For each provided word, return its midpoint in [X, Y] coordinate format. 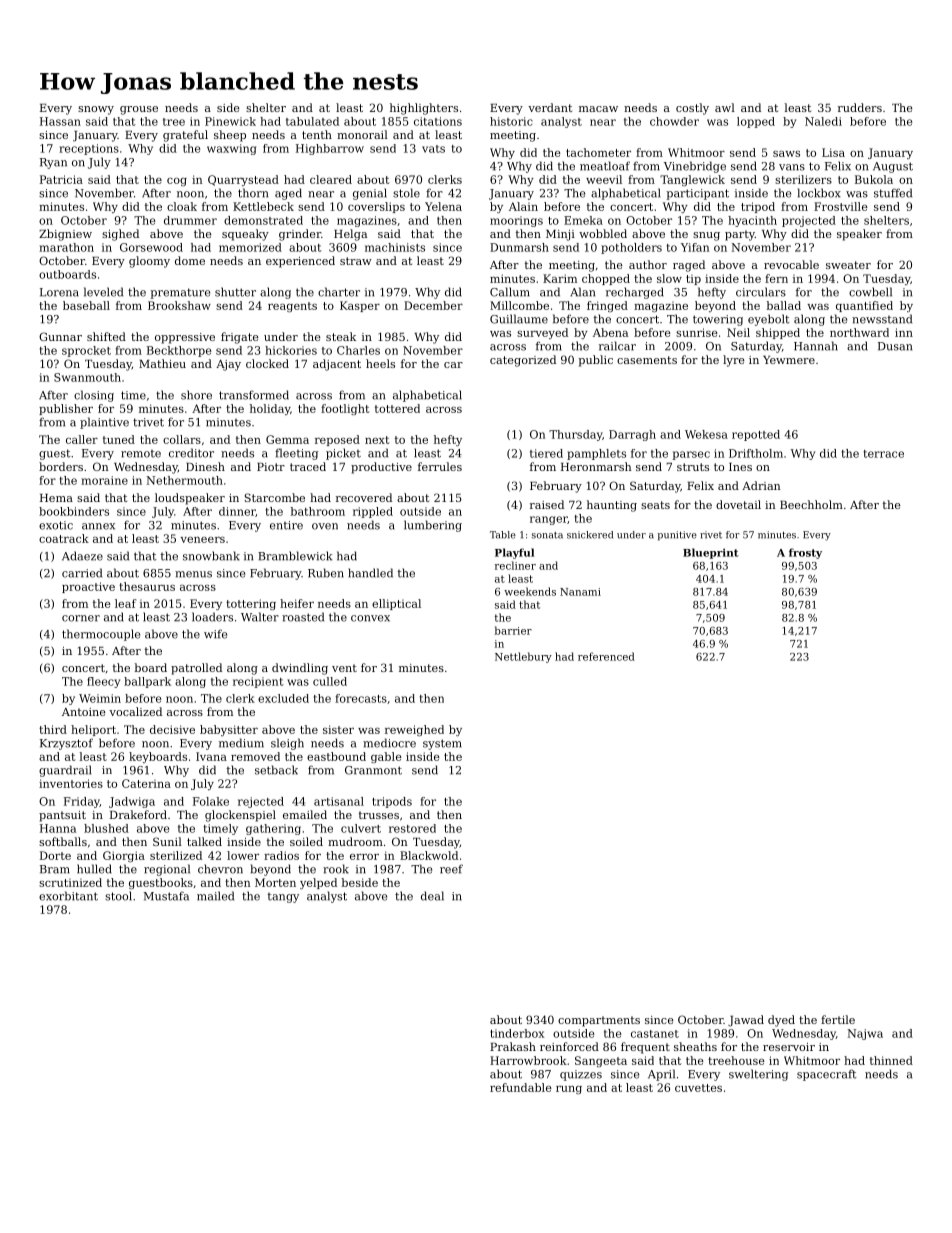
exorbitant [68, 896]
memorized [250, 247]
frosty [805, 553]
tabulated [312, 121]
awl [725, 107]
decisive [172, 729]
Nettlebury [523, 657]
